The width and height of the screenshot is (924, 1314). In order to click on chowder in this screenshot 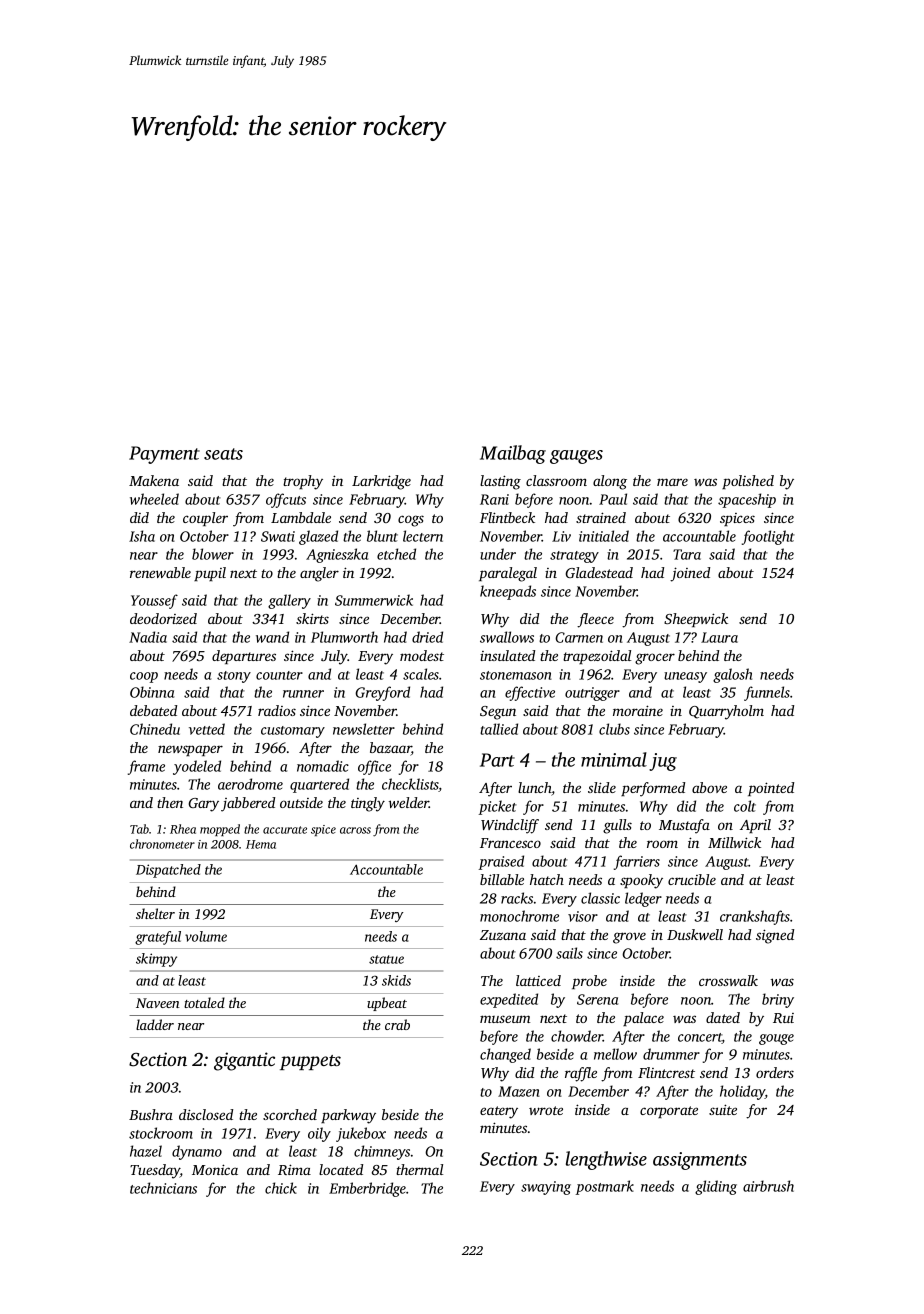, I will do `click(577, 1036)`.
